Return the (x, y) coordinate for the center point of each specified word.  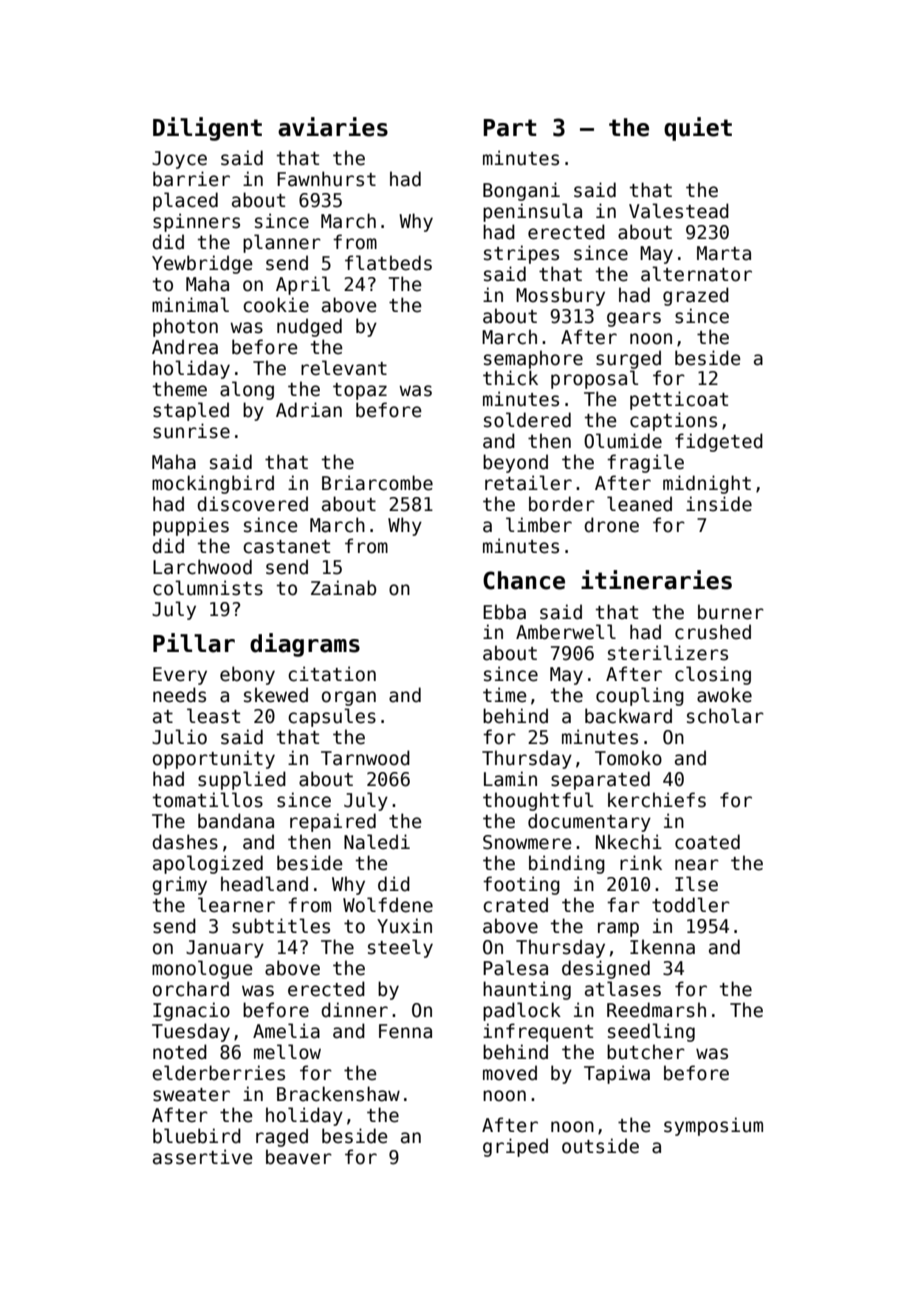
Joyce (179, 160)
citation (332, 674)
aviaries (333, 127)
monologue (202, 969)
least (213, 716)
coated (707, 842)
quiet (698, 129)
